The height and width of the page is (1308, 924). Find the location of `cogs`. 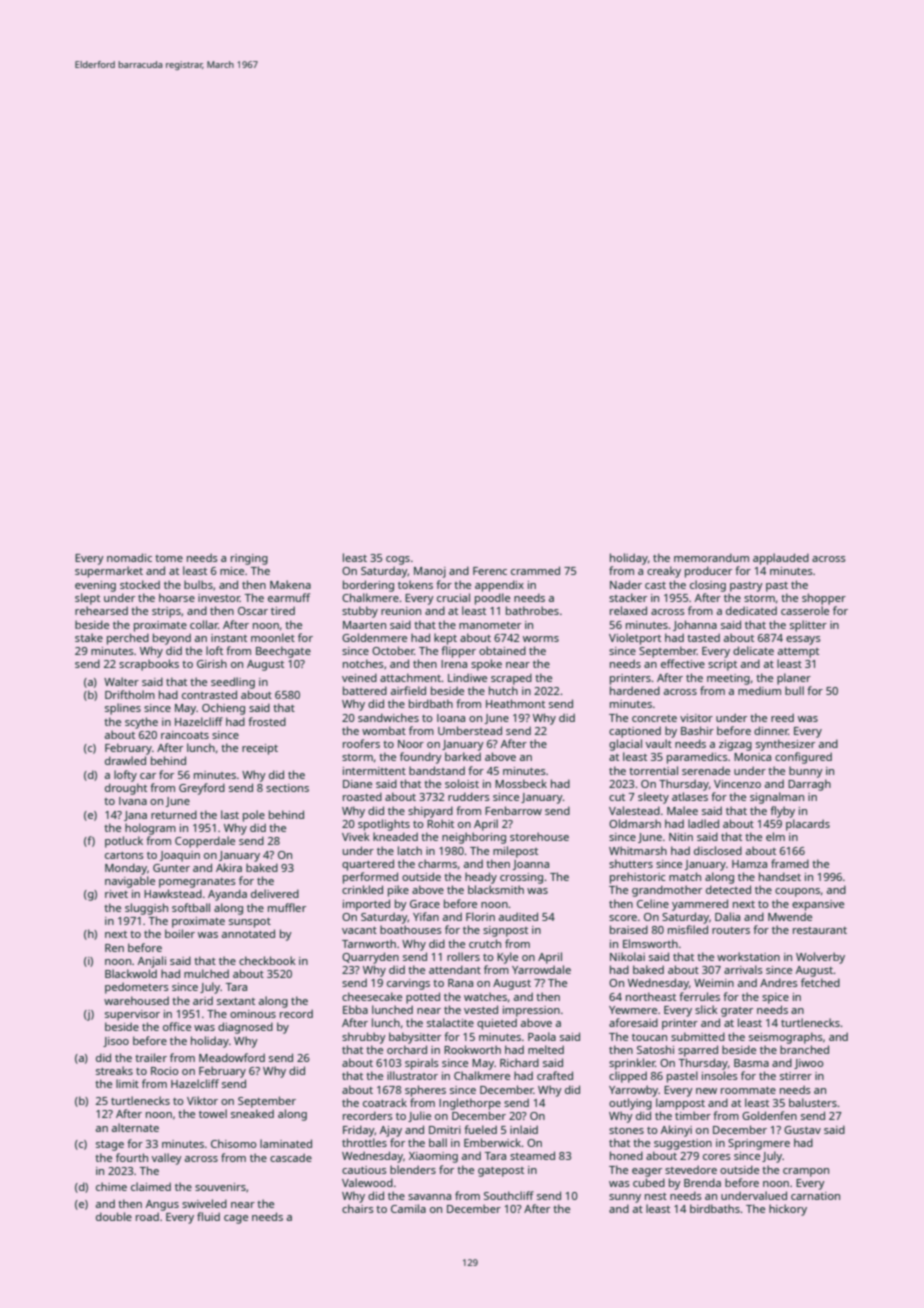

cogs is located at coordinates (398, 560).
